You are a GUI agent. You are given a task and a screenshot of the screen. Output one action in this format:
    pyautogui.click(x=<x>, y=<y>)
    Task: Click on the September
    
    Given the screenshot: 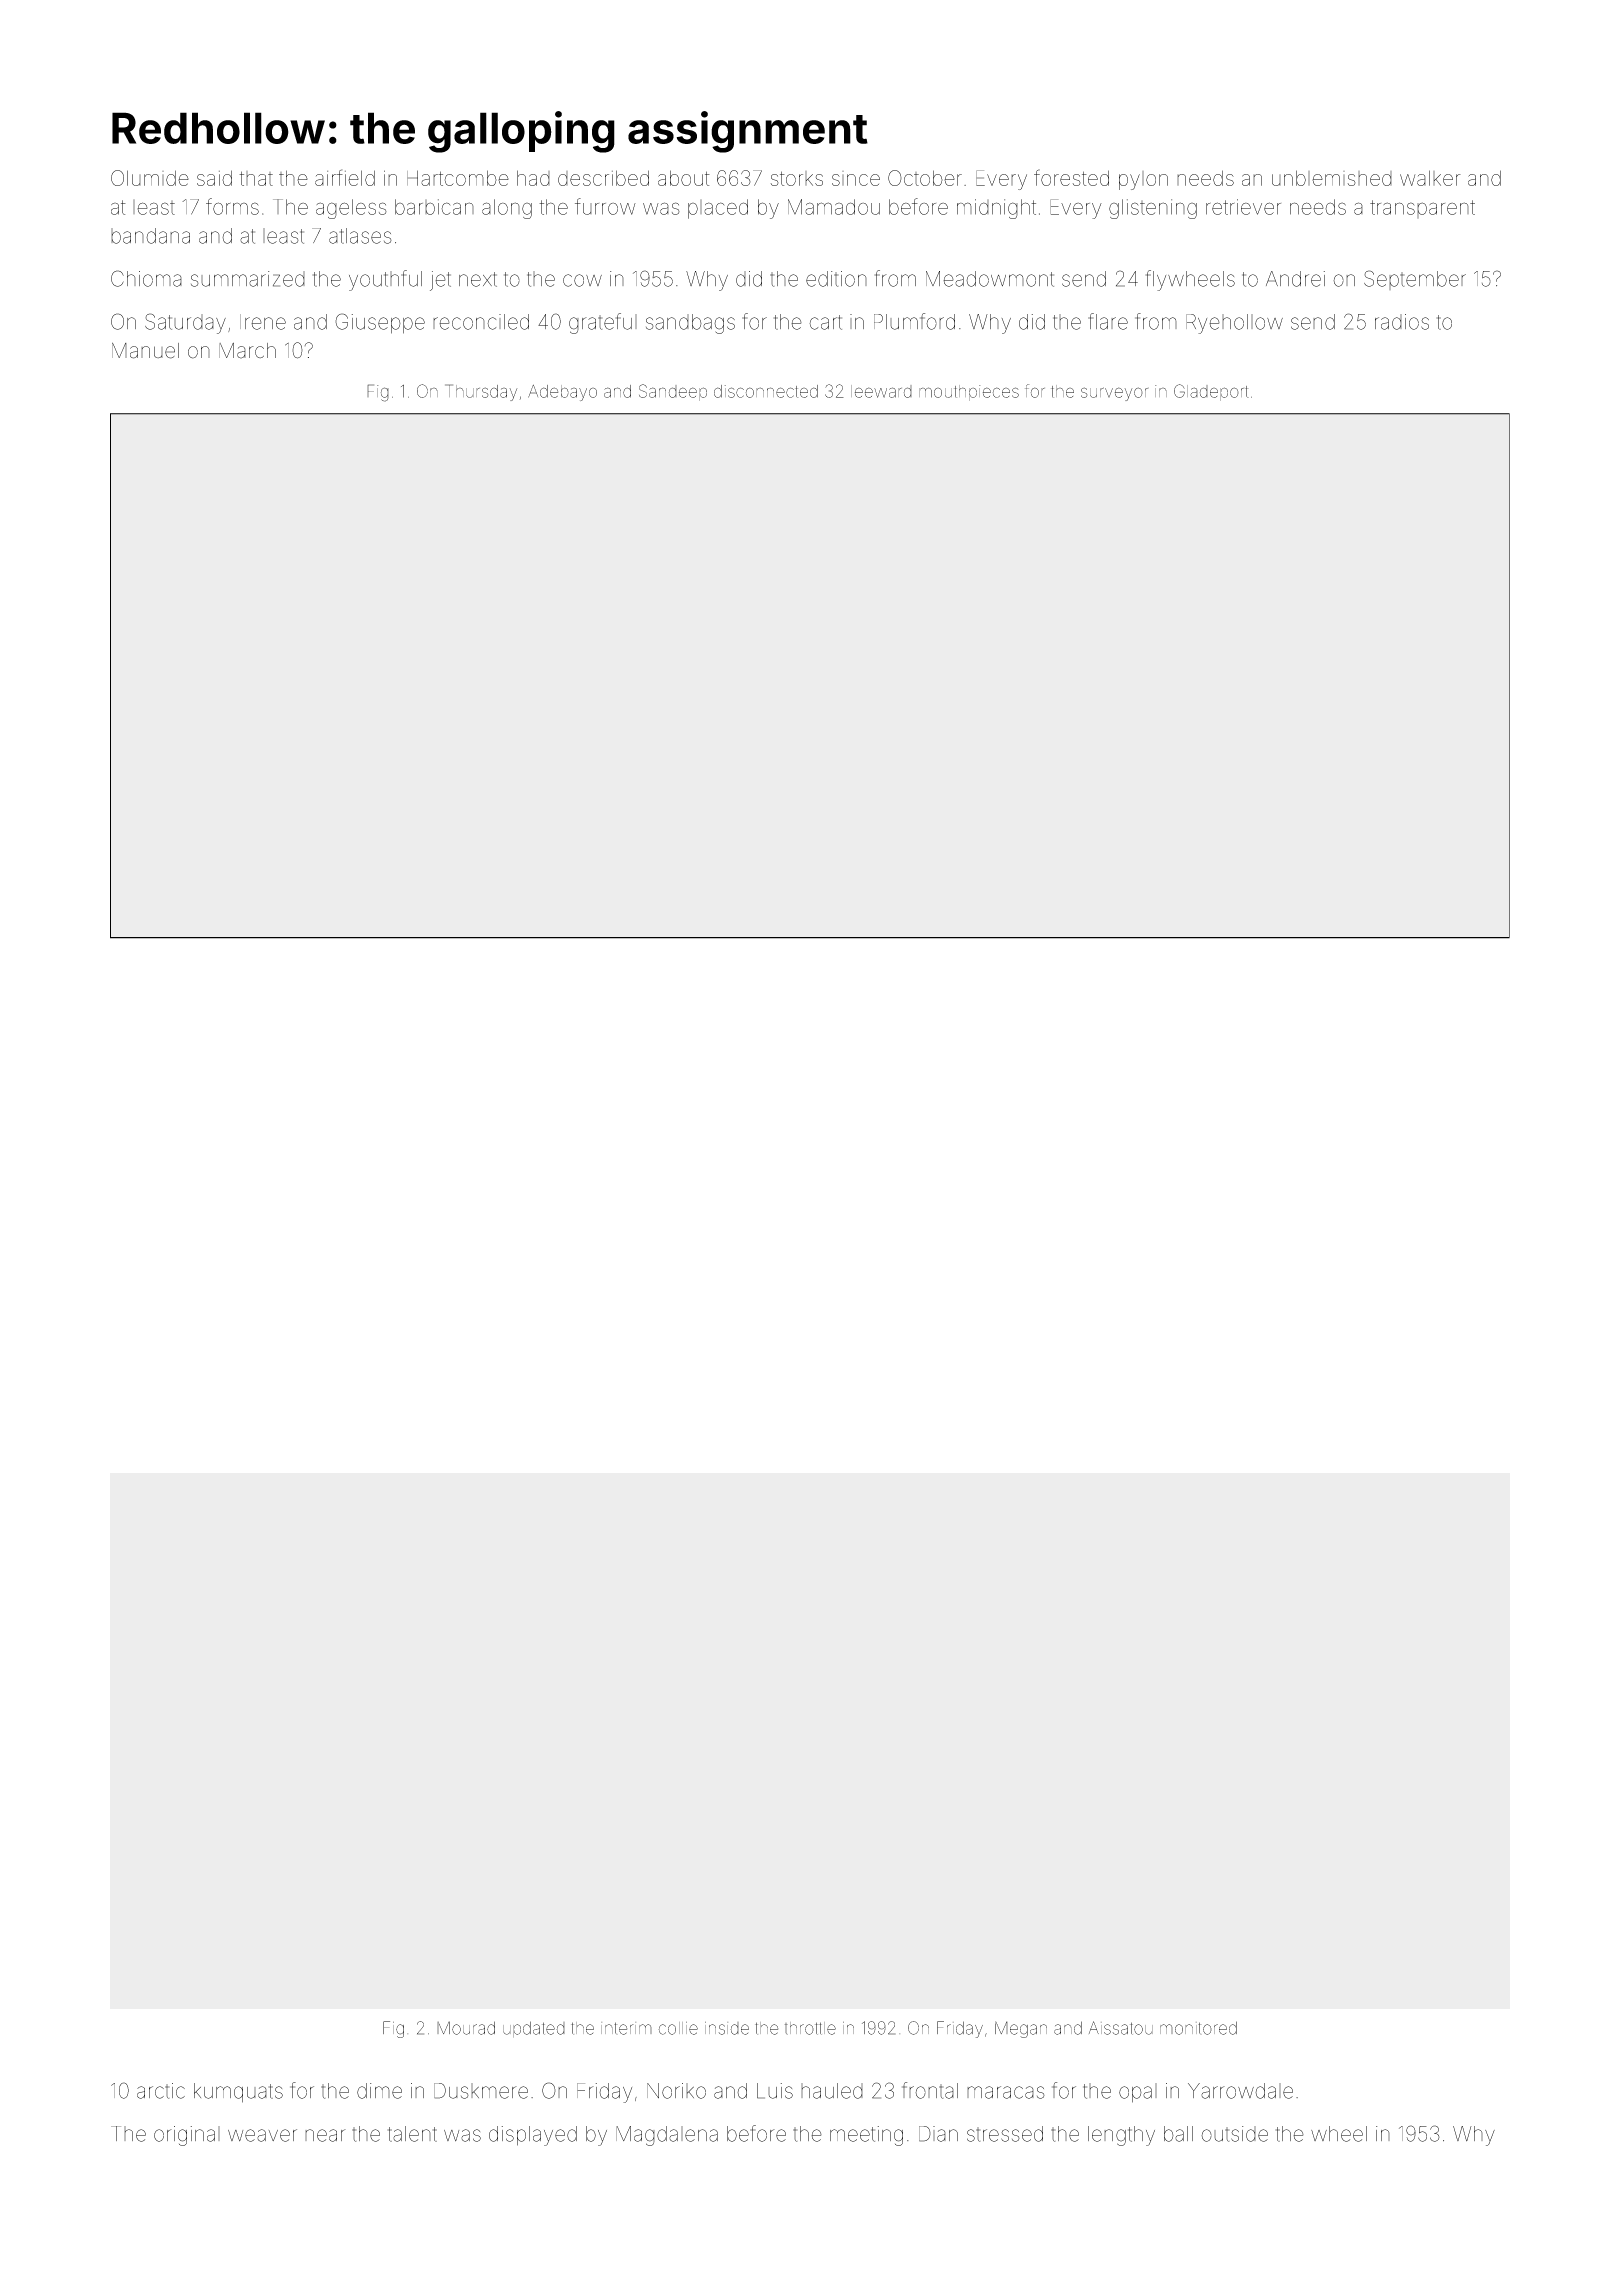 What is the action you would take?
    pyautogui.click(x=1415, y=280)
